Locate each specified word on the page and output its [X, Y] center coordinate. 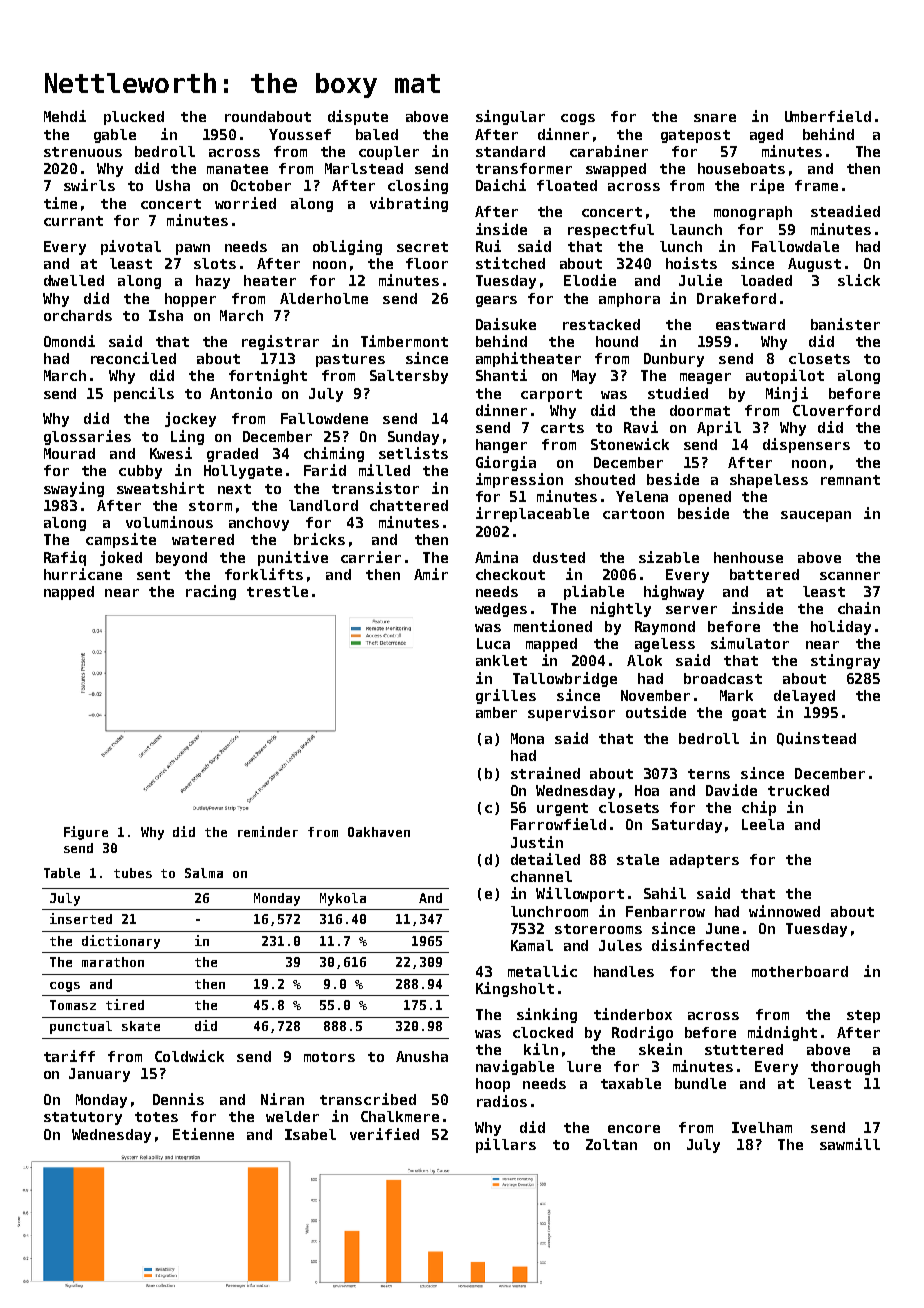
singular [510, 117]
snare [715, 118]
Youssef [300, 134]
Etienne [203, 1134]
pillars [506, 1145]
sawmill [850, 1144]
